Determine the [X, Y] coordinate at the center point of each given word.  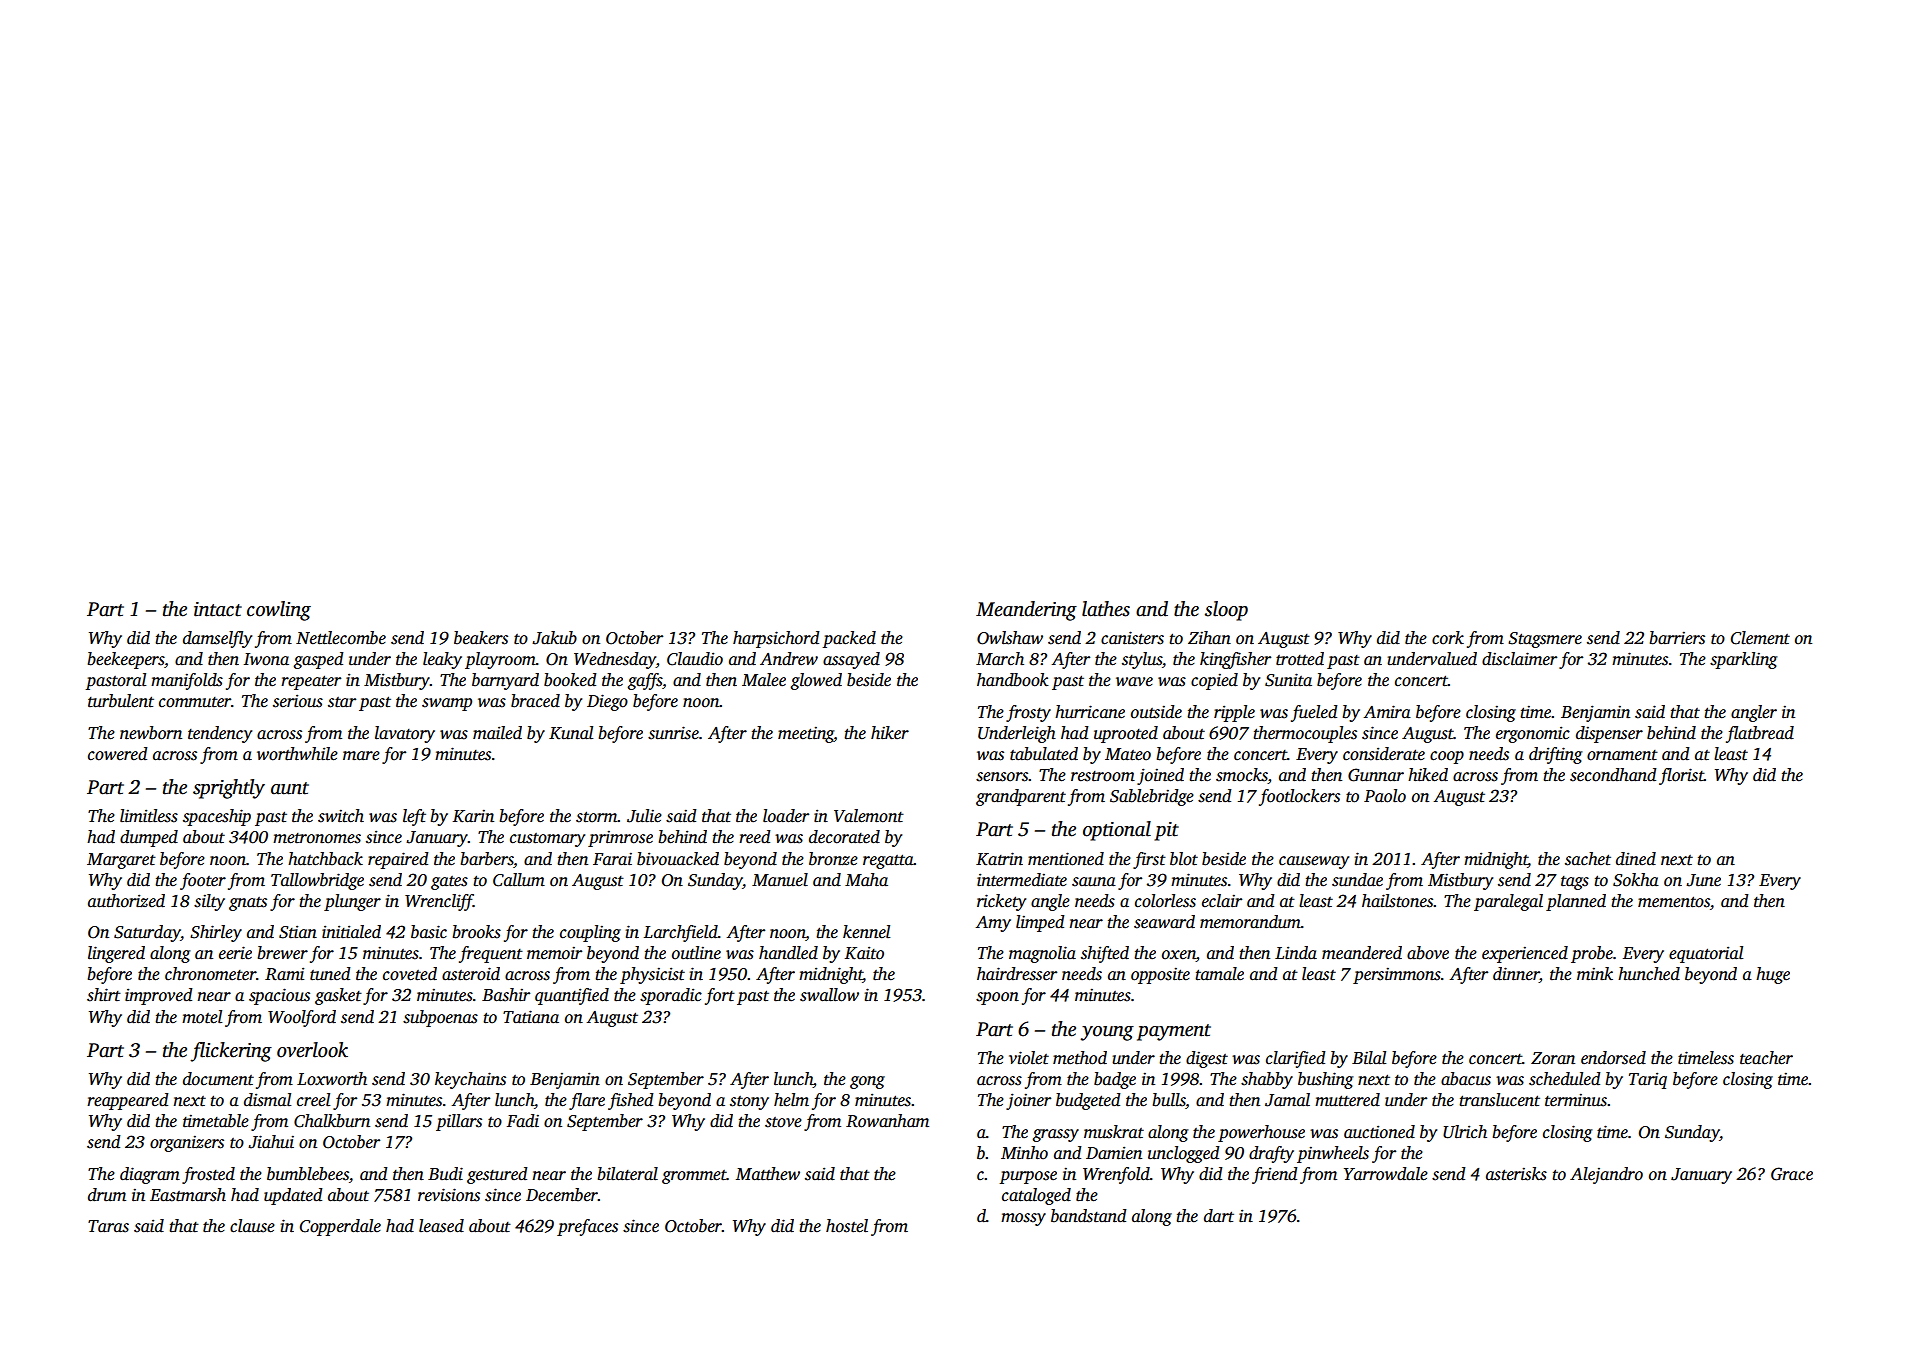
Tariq [1648, 1080]
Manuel [780, 880]
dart [1219, 1216]
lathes [1106, 609]
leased [441, 1226]
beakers [481, 638]
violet [1029, 1058]
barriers [1677, 638]
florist [1681, 776]
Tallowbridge [317, 881]
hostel [847, 1226]
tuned [330, 974]
